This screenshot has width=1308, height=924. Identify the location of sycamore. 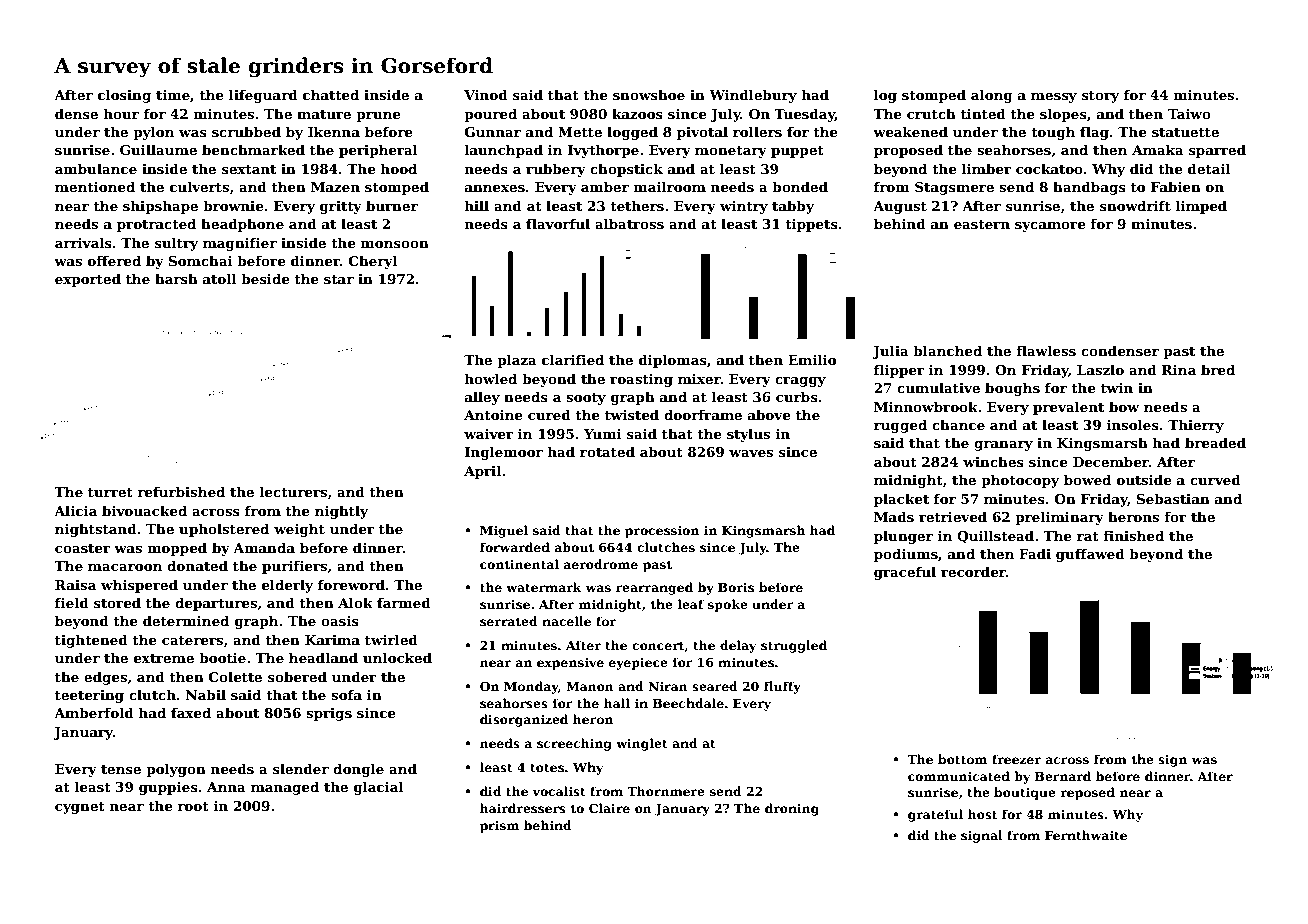
(1050, 227).
